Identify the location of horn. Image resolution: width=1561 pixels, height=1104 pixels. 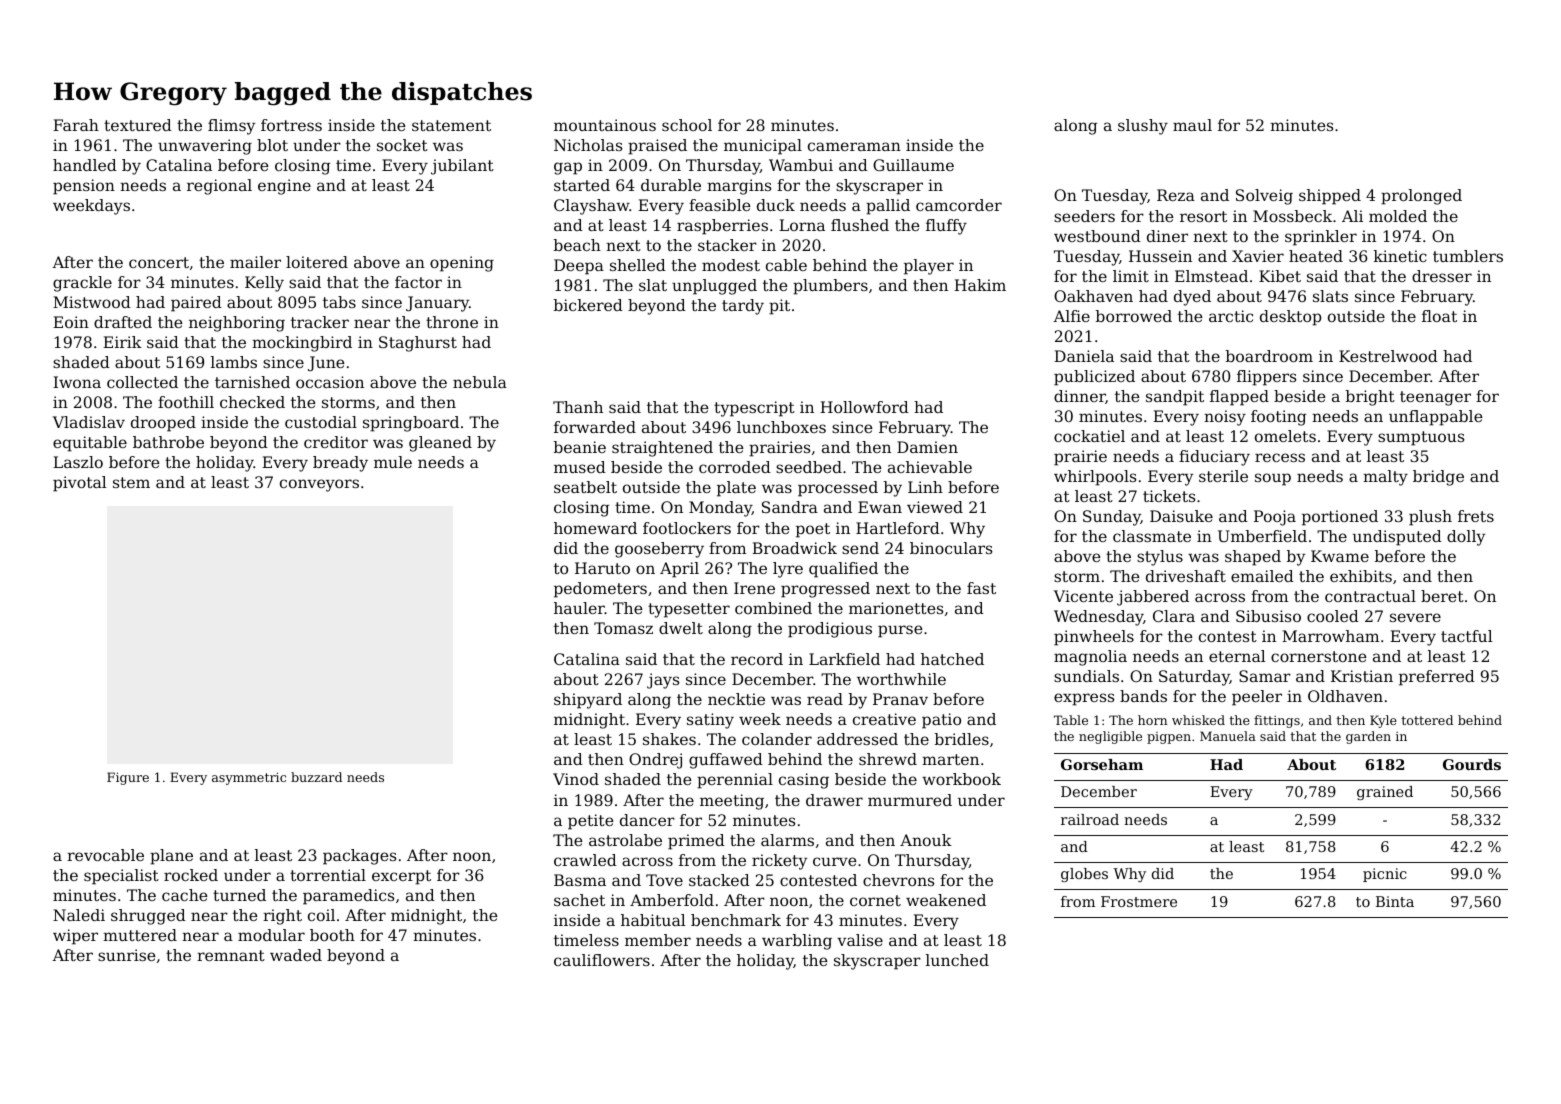
(1152, 720).
